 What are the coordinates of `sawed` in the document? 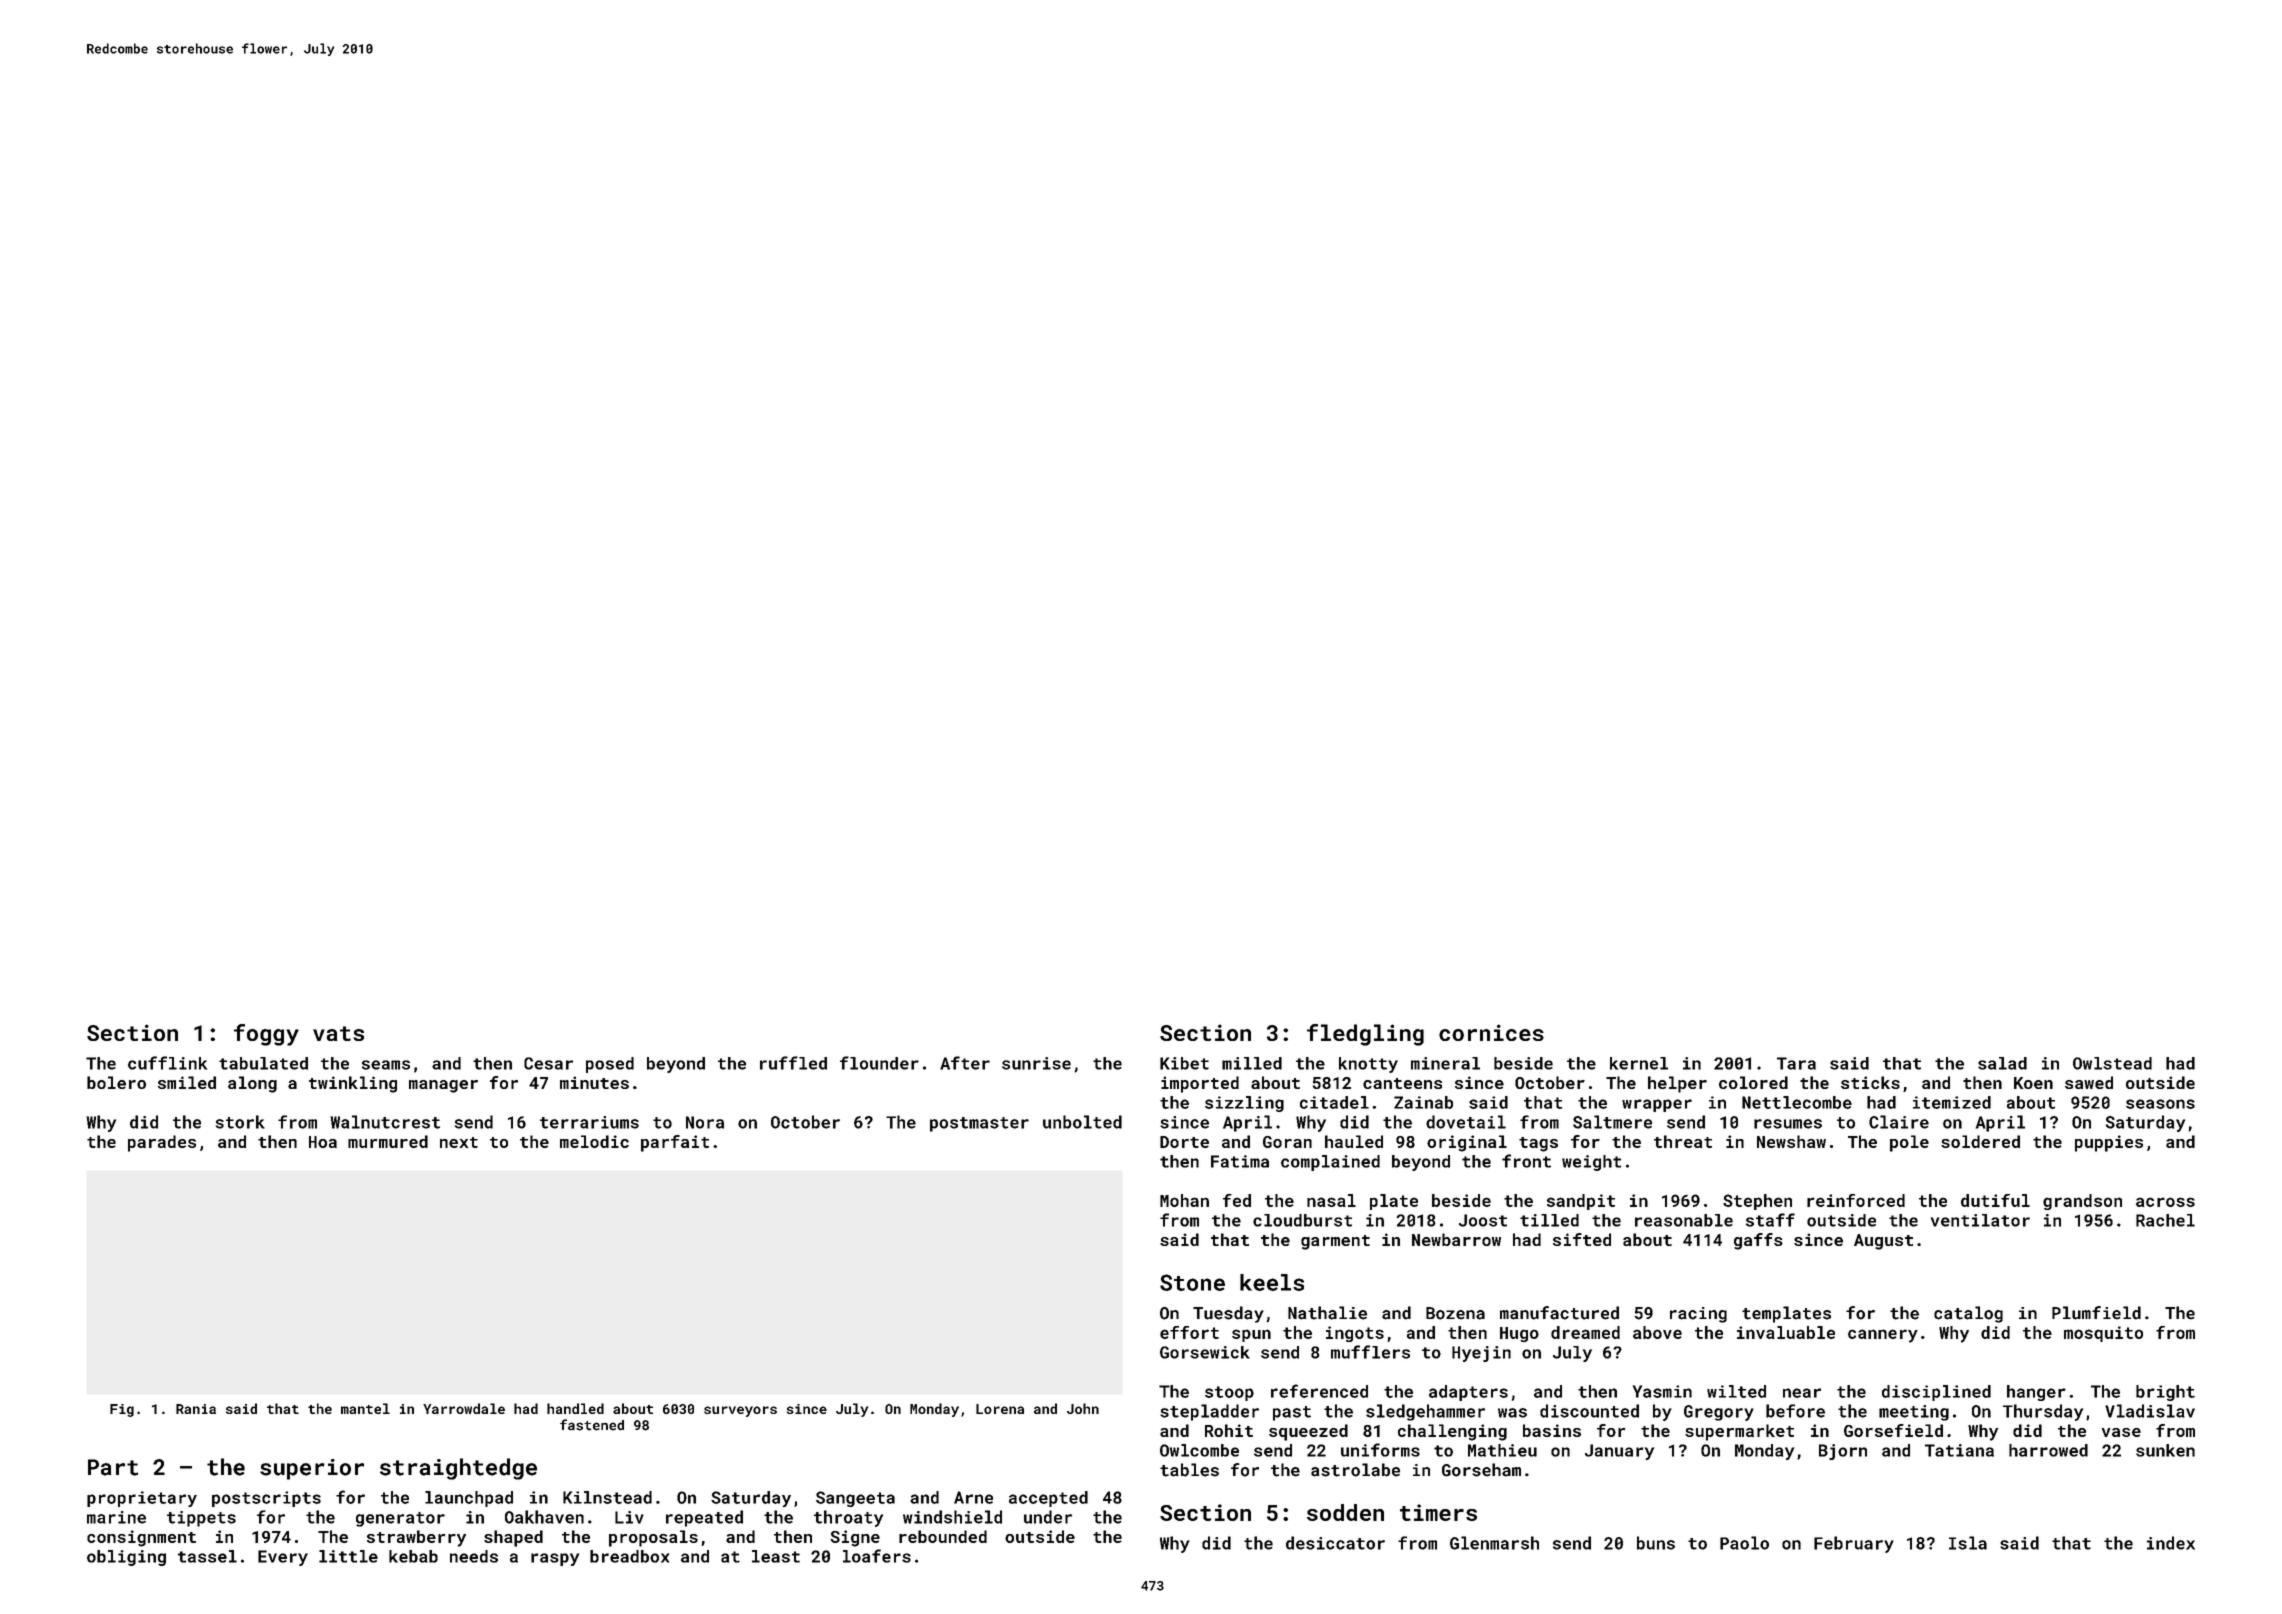 It's located at (2089, 1082).
